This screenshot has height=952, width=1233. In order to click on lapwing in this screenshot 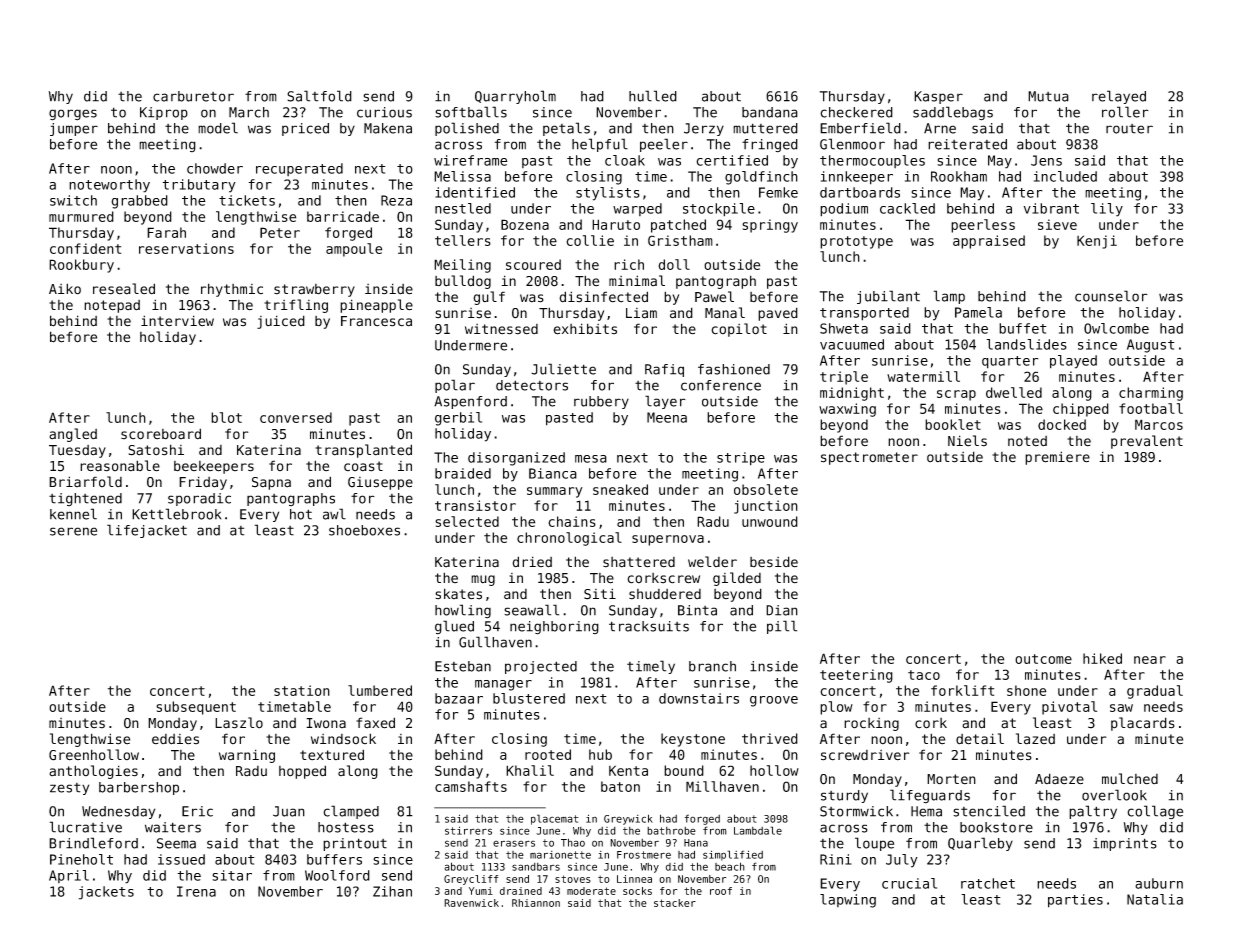, I will do `click(848, 901)`.
